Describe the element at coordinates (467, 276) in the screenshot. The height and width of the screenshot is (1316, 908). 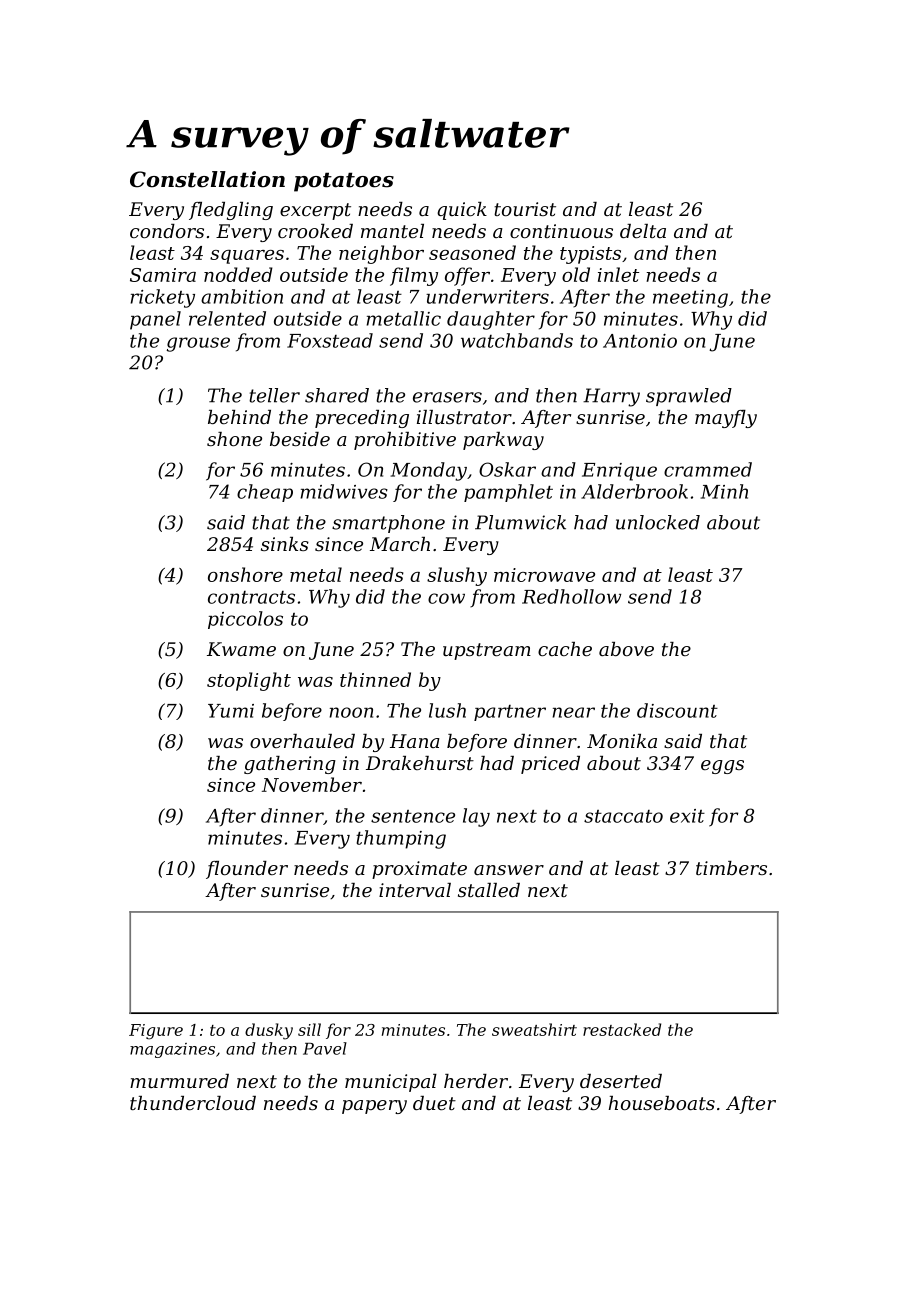
I see `offer` at that location.
